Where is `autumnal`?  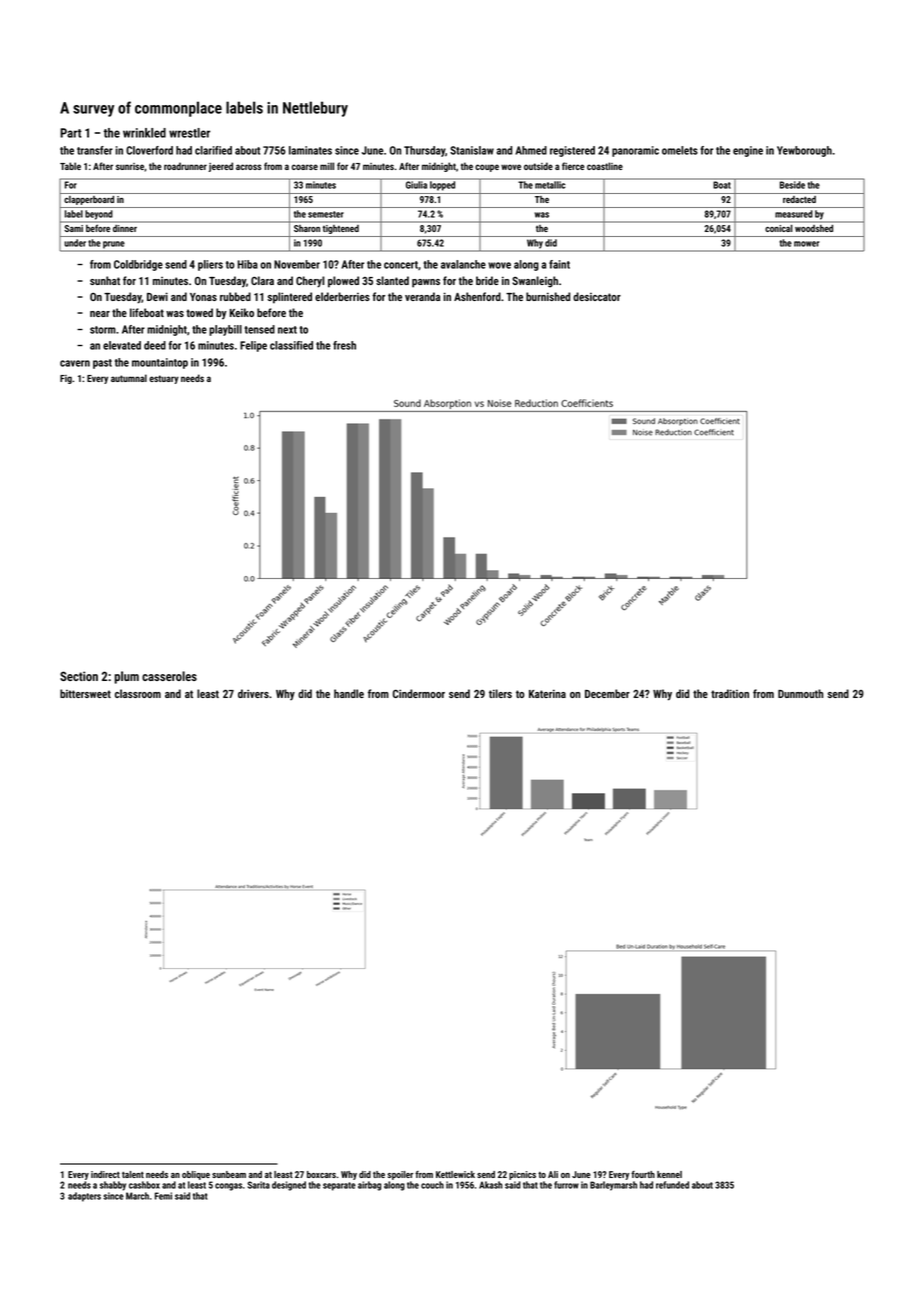
autumnal is located at coordinates (129, 378).
